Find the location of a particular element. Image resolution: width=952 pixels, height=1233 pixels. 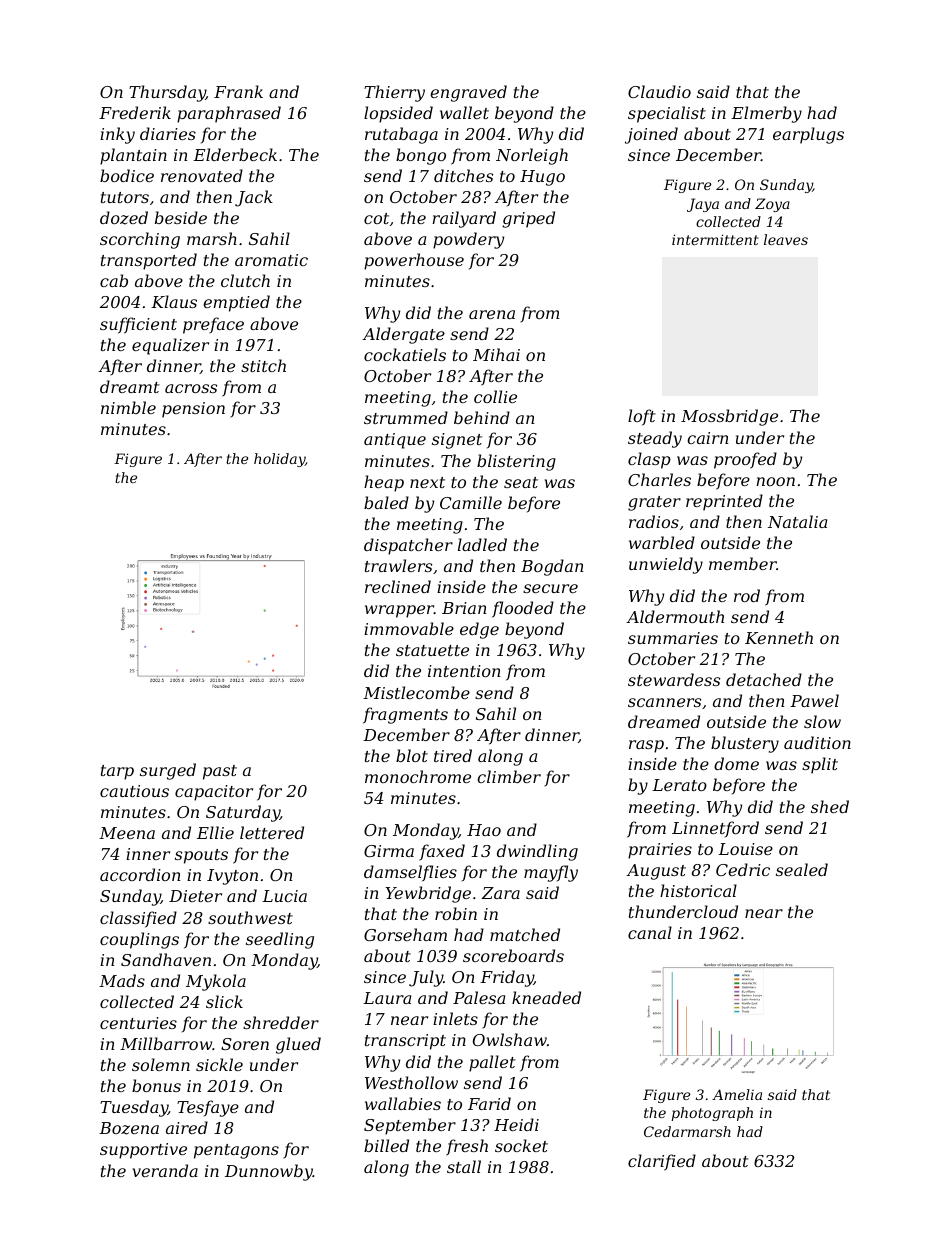

Lerato is located at coordinates (679, 785).
